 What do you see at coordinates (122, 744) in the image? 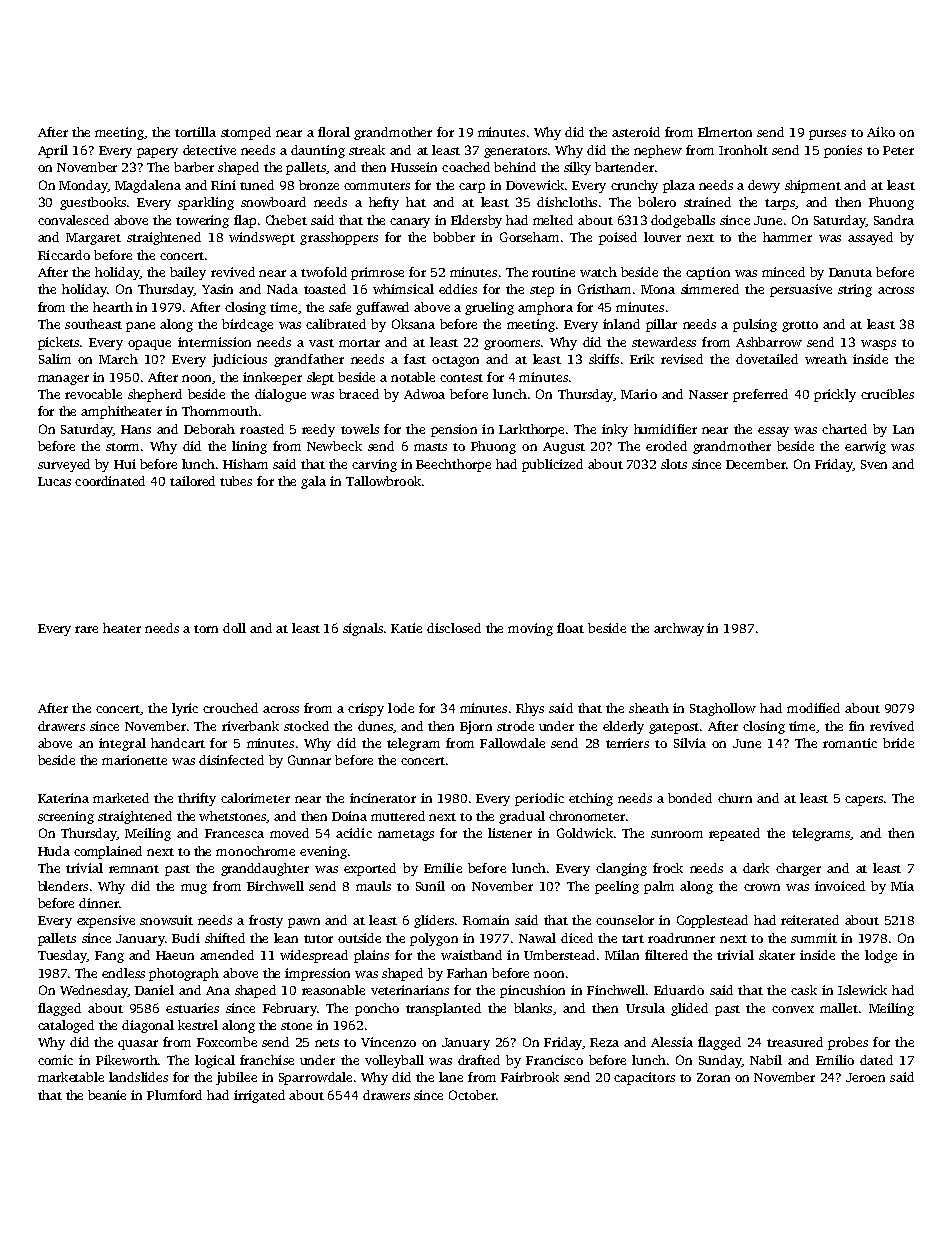
I see `integral` at bounding box center [122, 744].
